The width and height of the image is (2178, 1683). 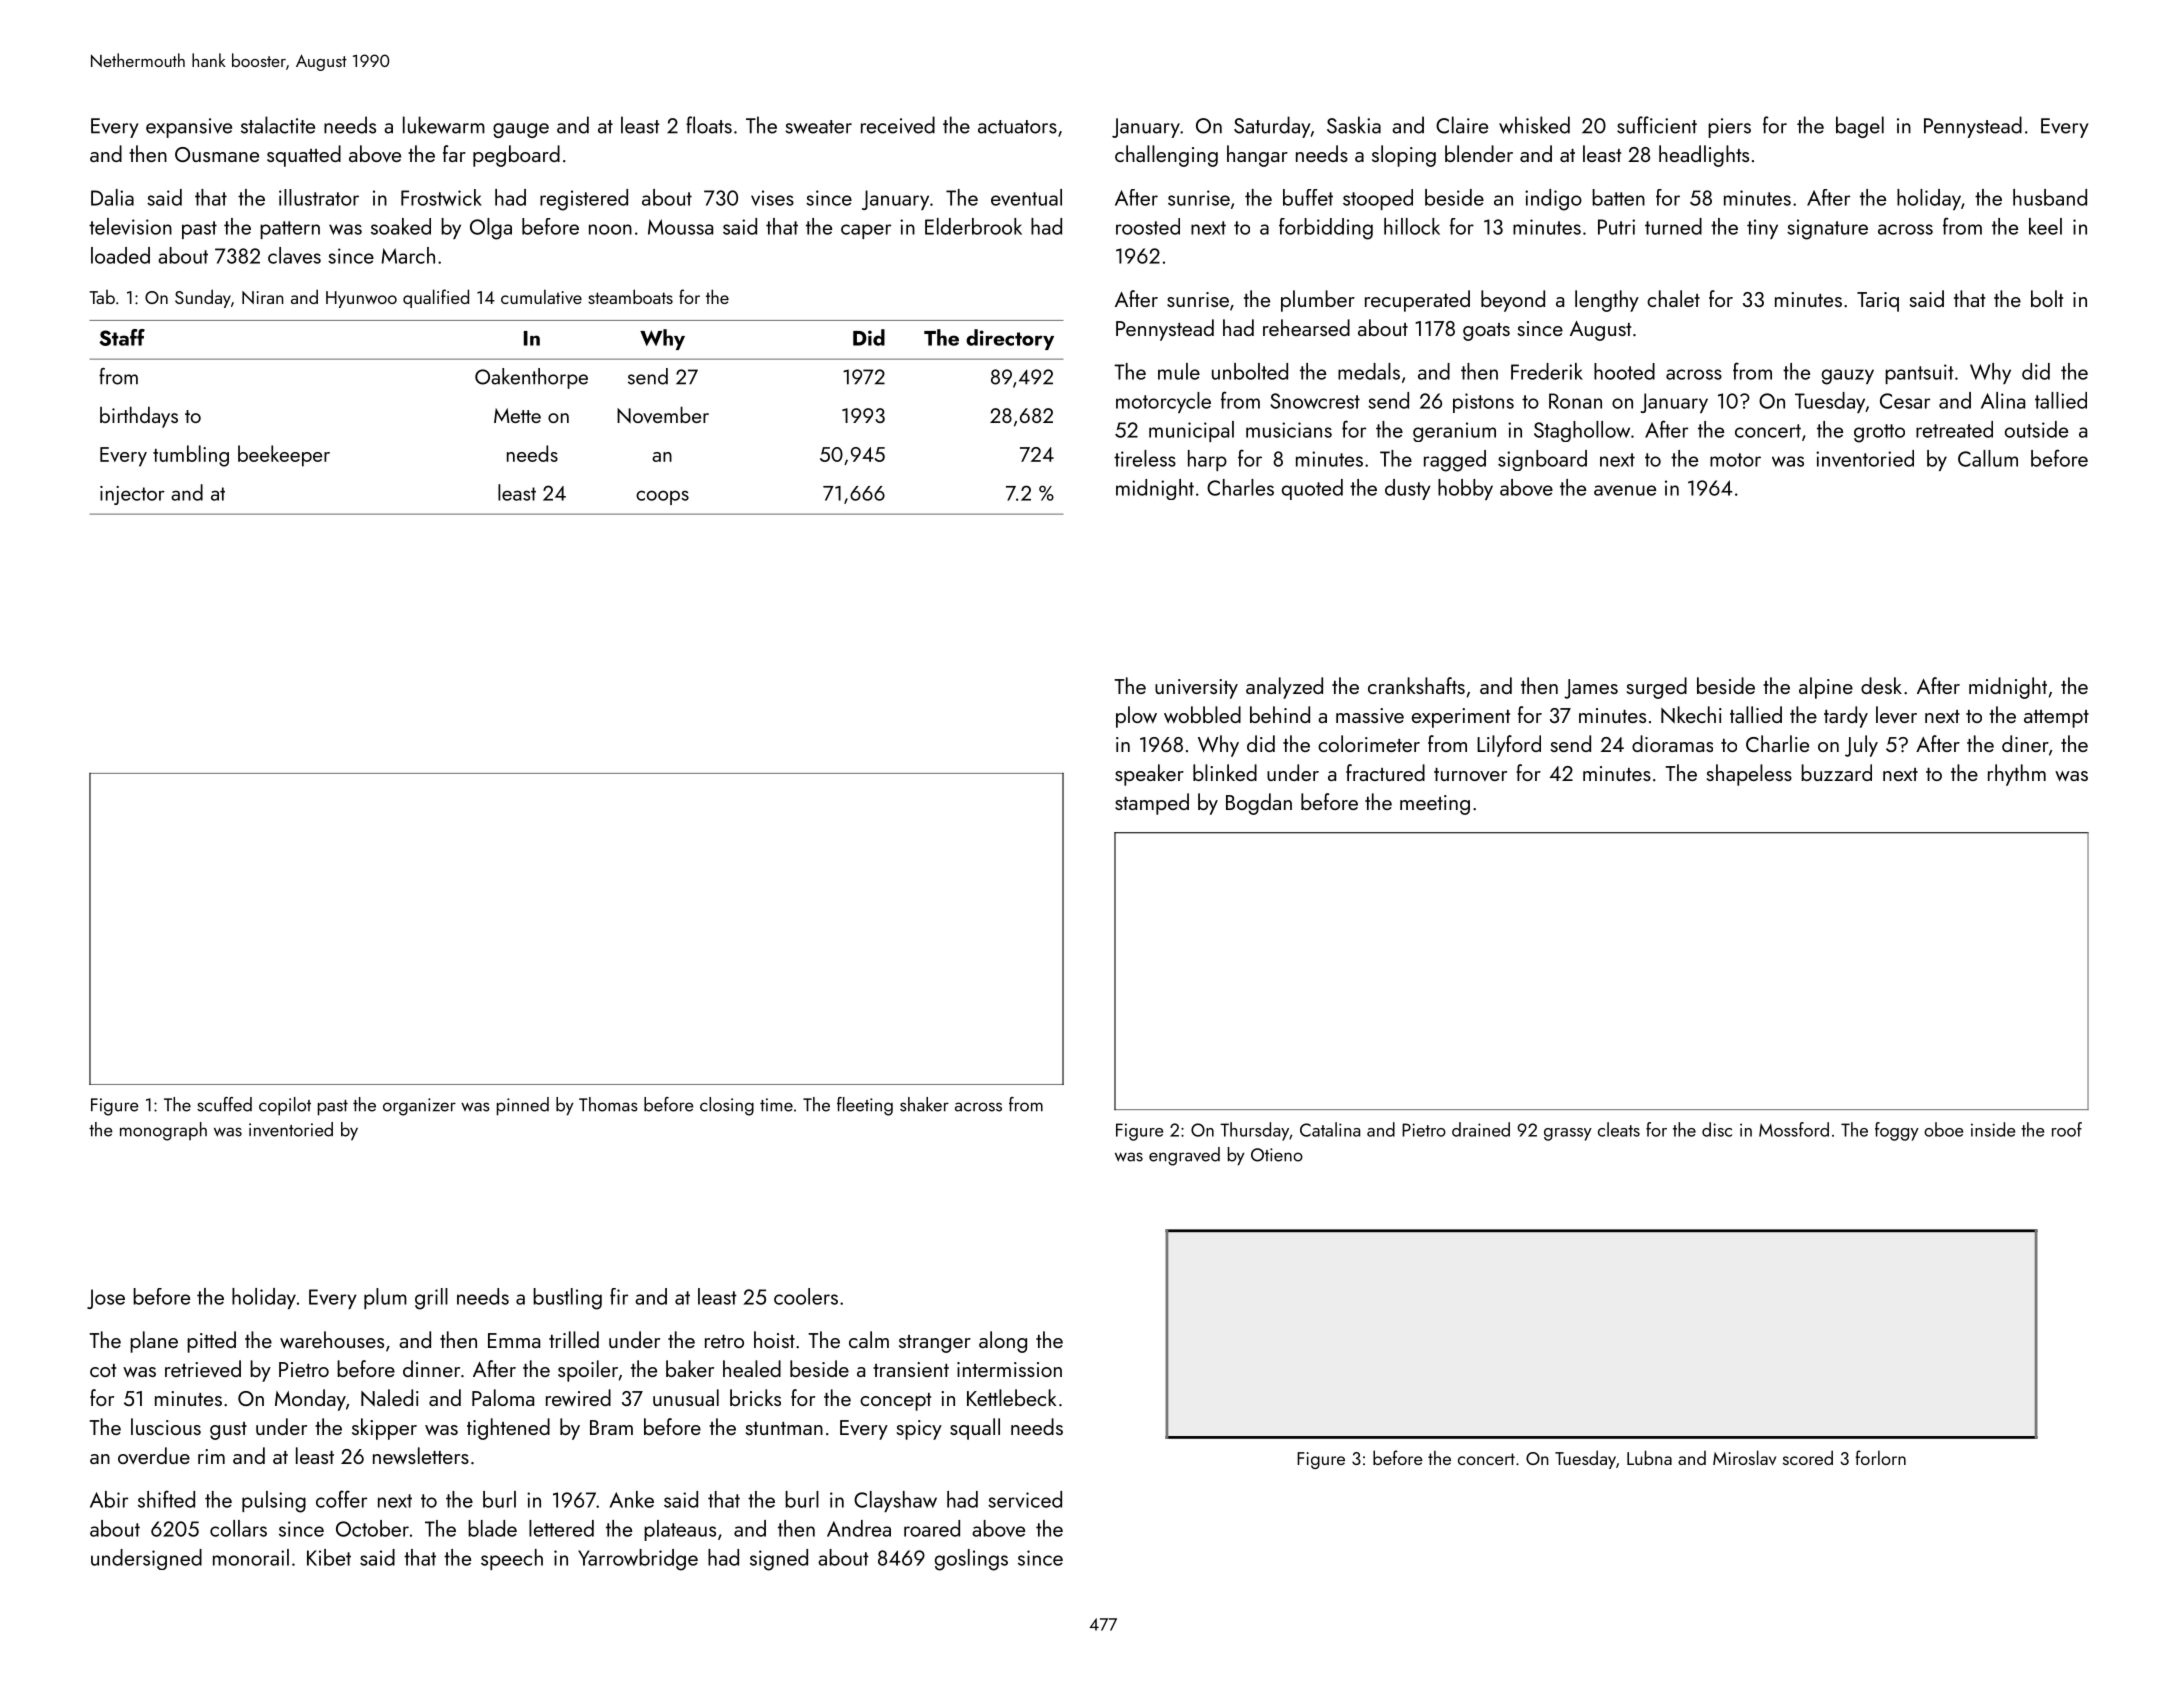 What do you see at coordinates (1145, 458) in the image?
I see `tireless` at bounding box center [1145, 458].
